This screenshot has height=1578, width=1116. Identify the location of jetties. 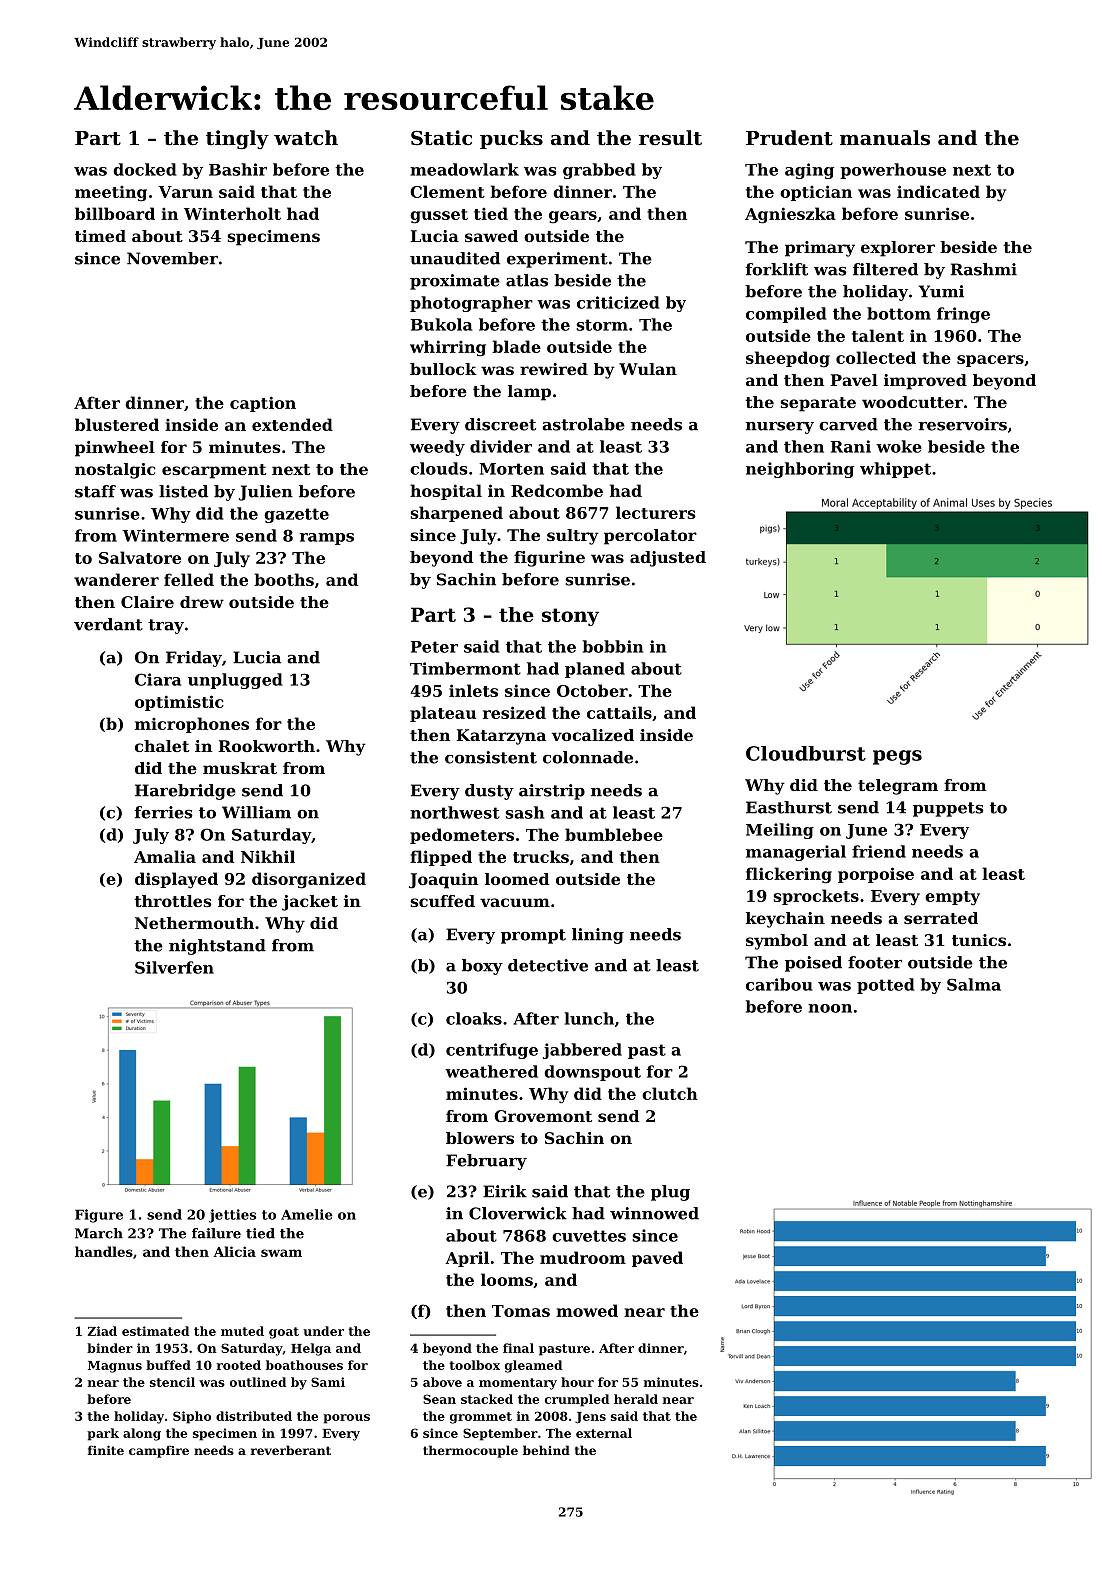
(232, 1216).
